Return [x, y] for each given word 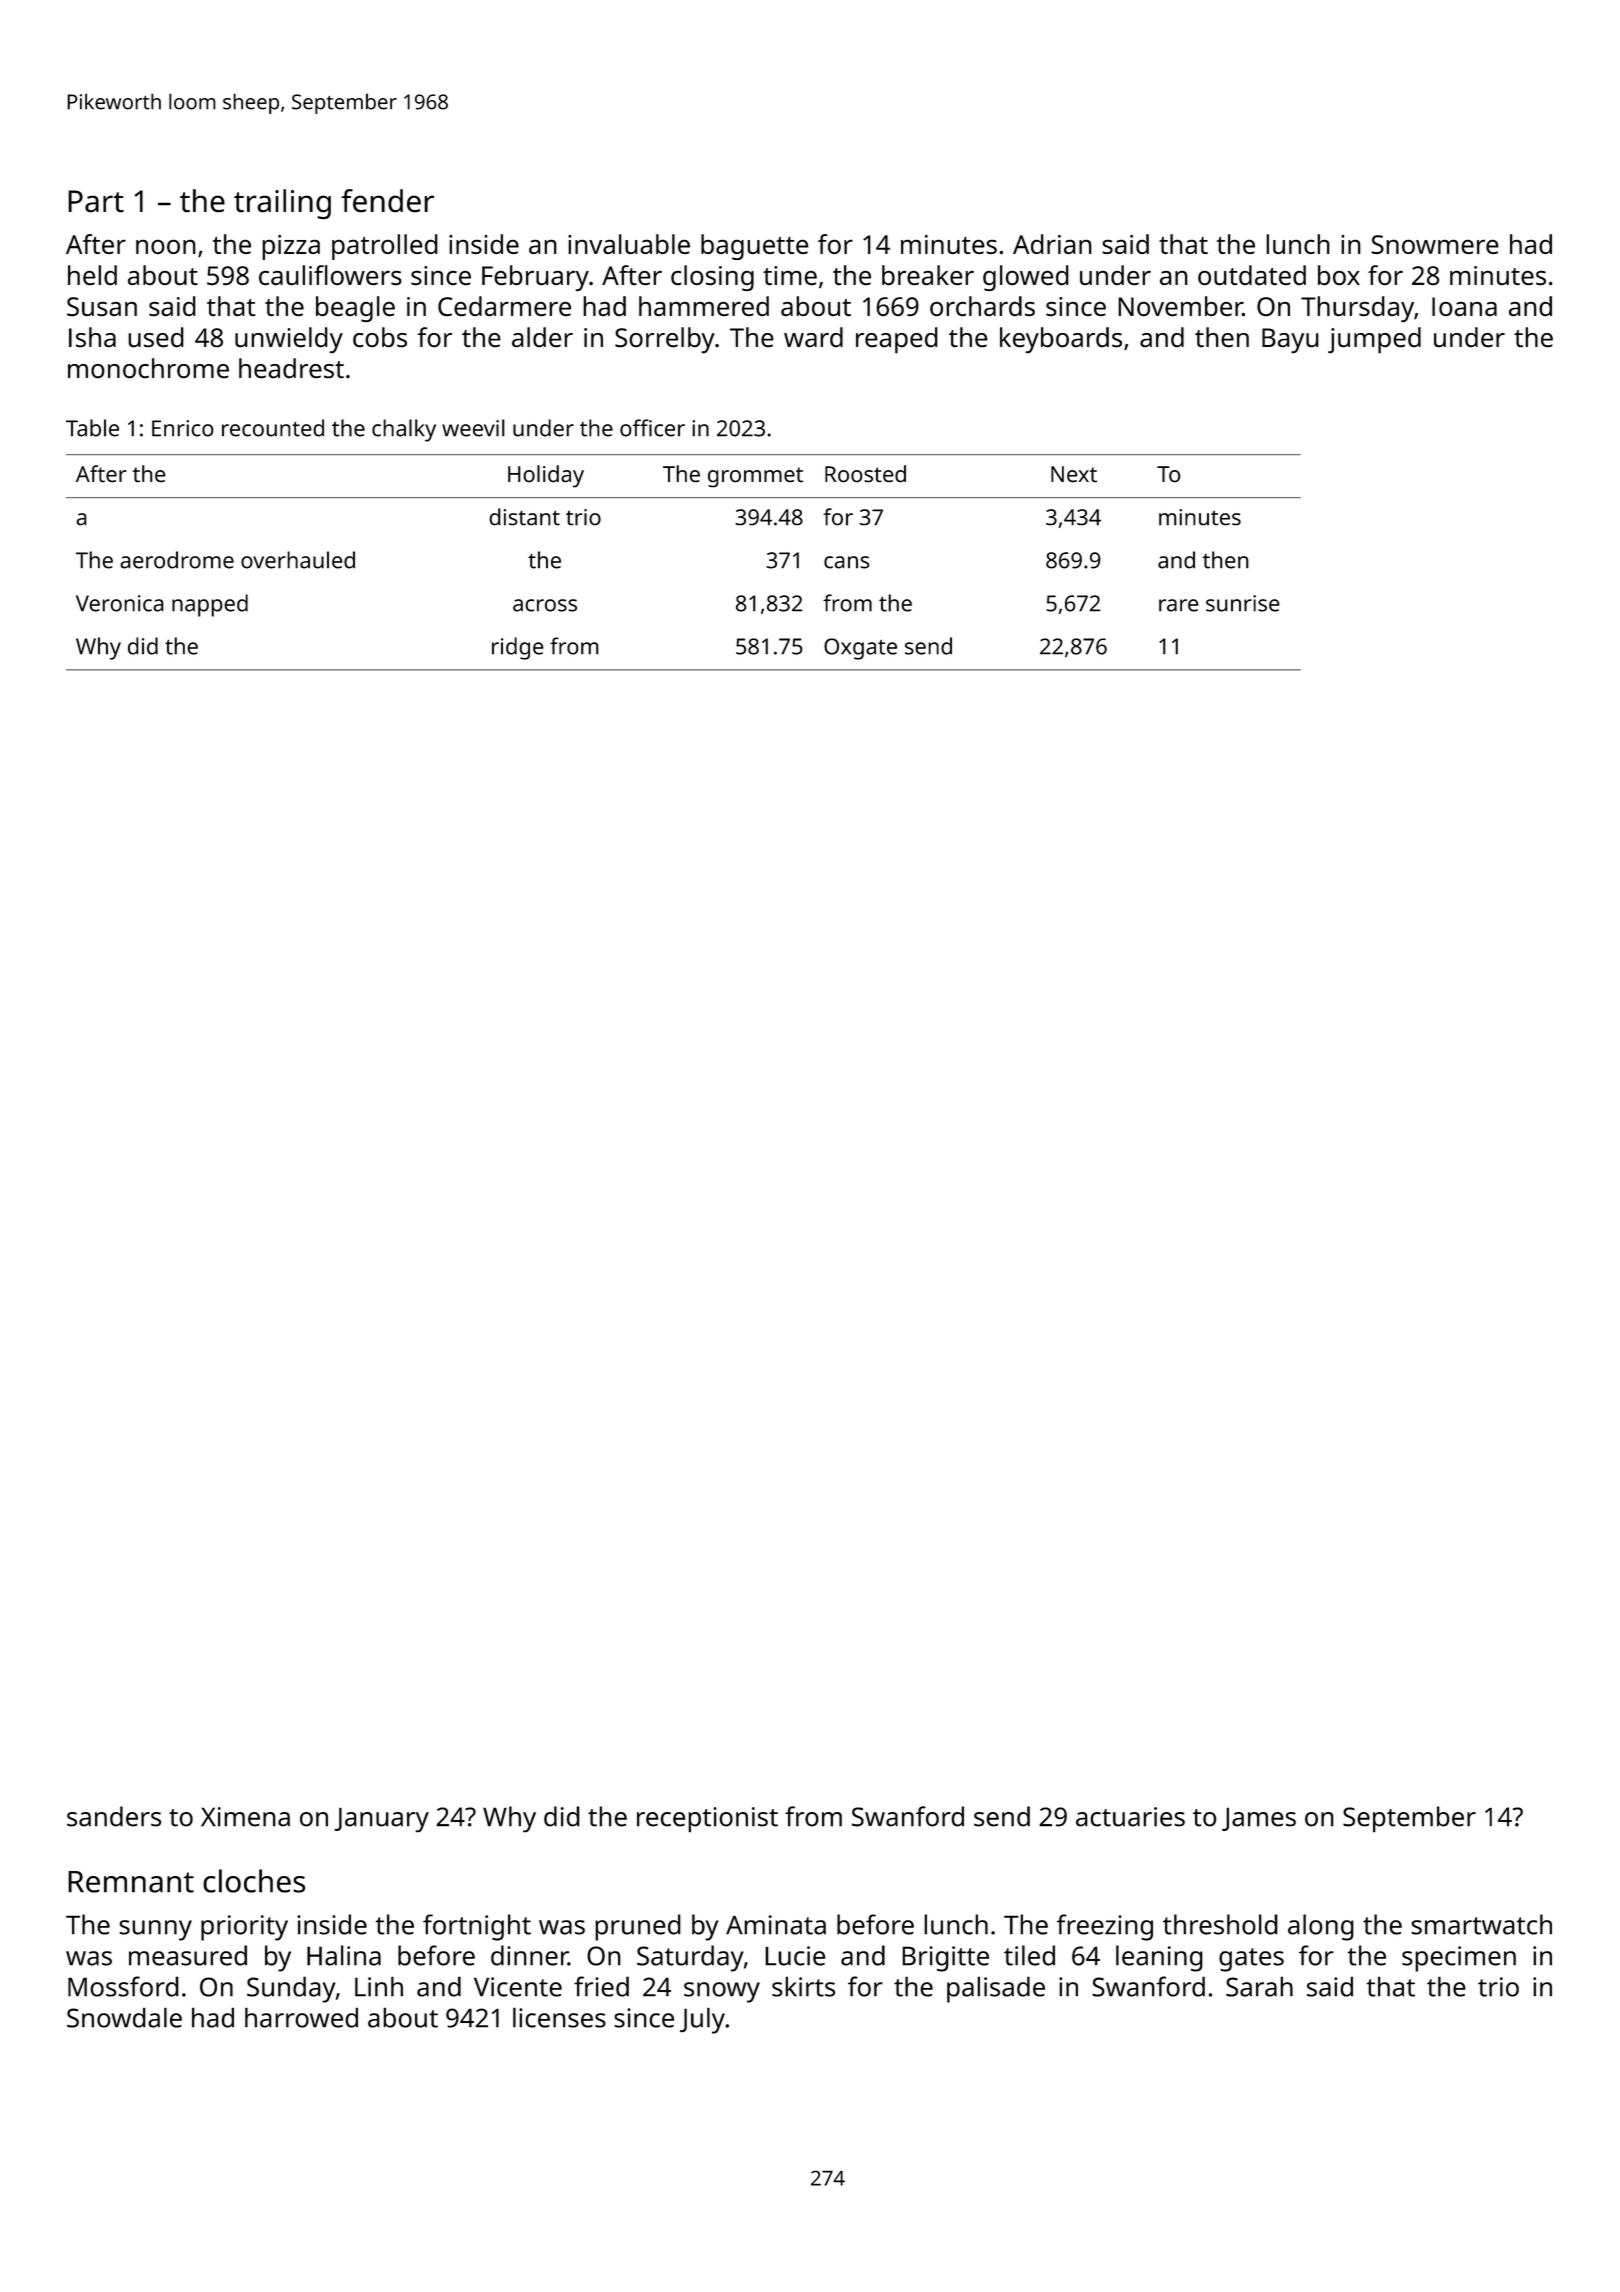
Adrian [1052, 244]
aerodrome [177, 560]
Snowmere [1435, 244]
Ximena [245, 1817]
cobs [380, 337]
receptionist [707, 1820]
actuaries [1130, 1817]
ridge [518, 648]
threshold [1220, 1924]
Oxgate [860, 649]
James [1259, 1819]
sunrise [1243, 603]
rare [1179, 605]
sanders [114, 1816]
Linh [379, 1986]
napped [210, 605]
